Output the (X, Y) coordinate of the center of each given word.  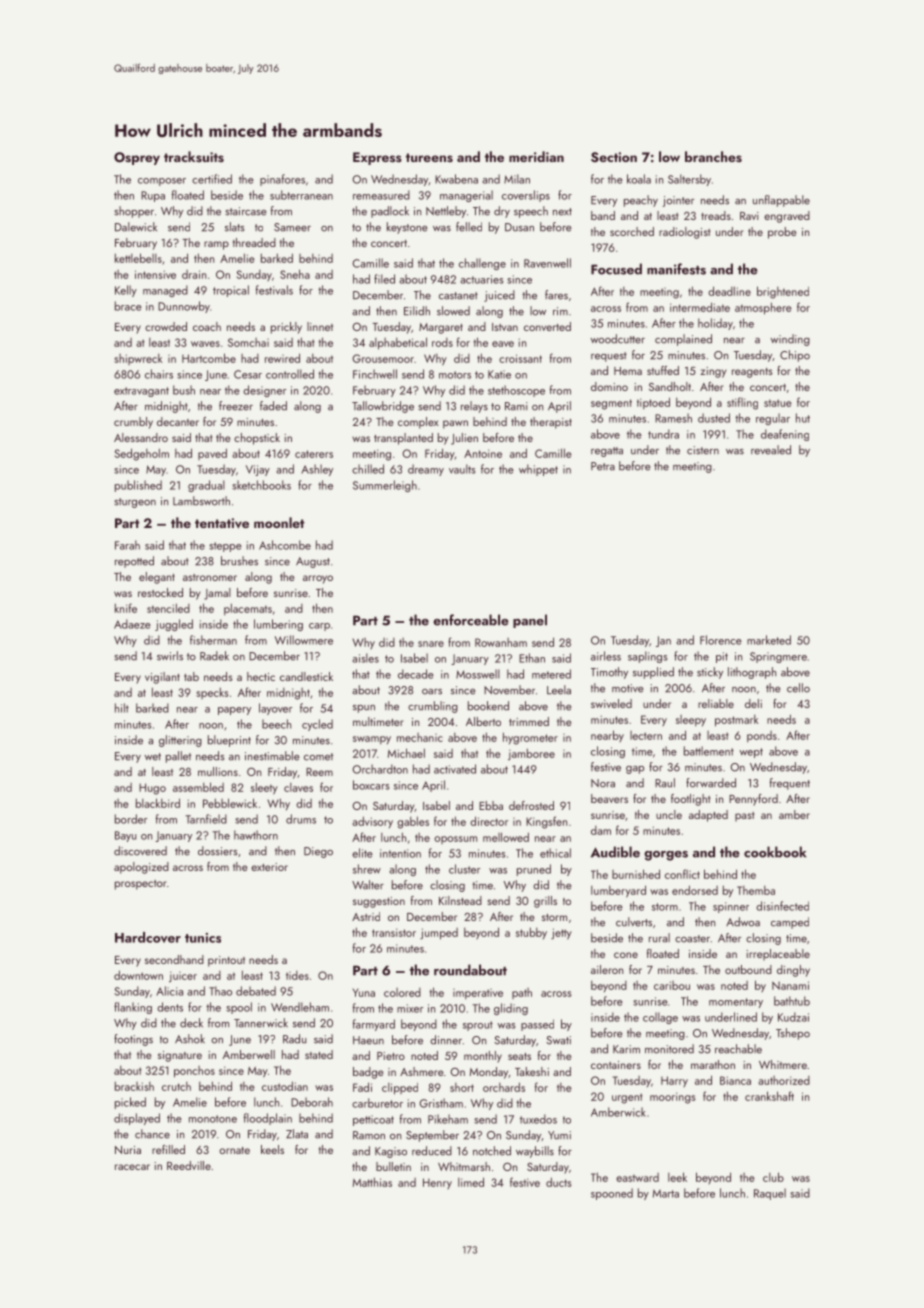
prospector (140, 885)
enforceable (471, 620)
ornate (234, 1150)
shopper (134, 212)
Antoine (483, 453)
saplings (647, 657)
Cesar (248, 374)
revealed (771, 450)
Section (614, 157)
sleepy (691, 720)
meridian (536, 156)
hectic (261, 676)
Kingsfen (546, 822)
